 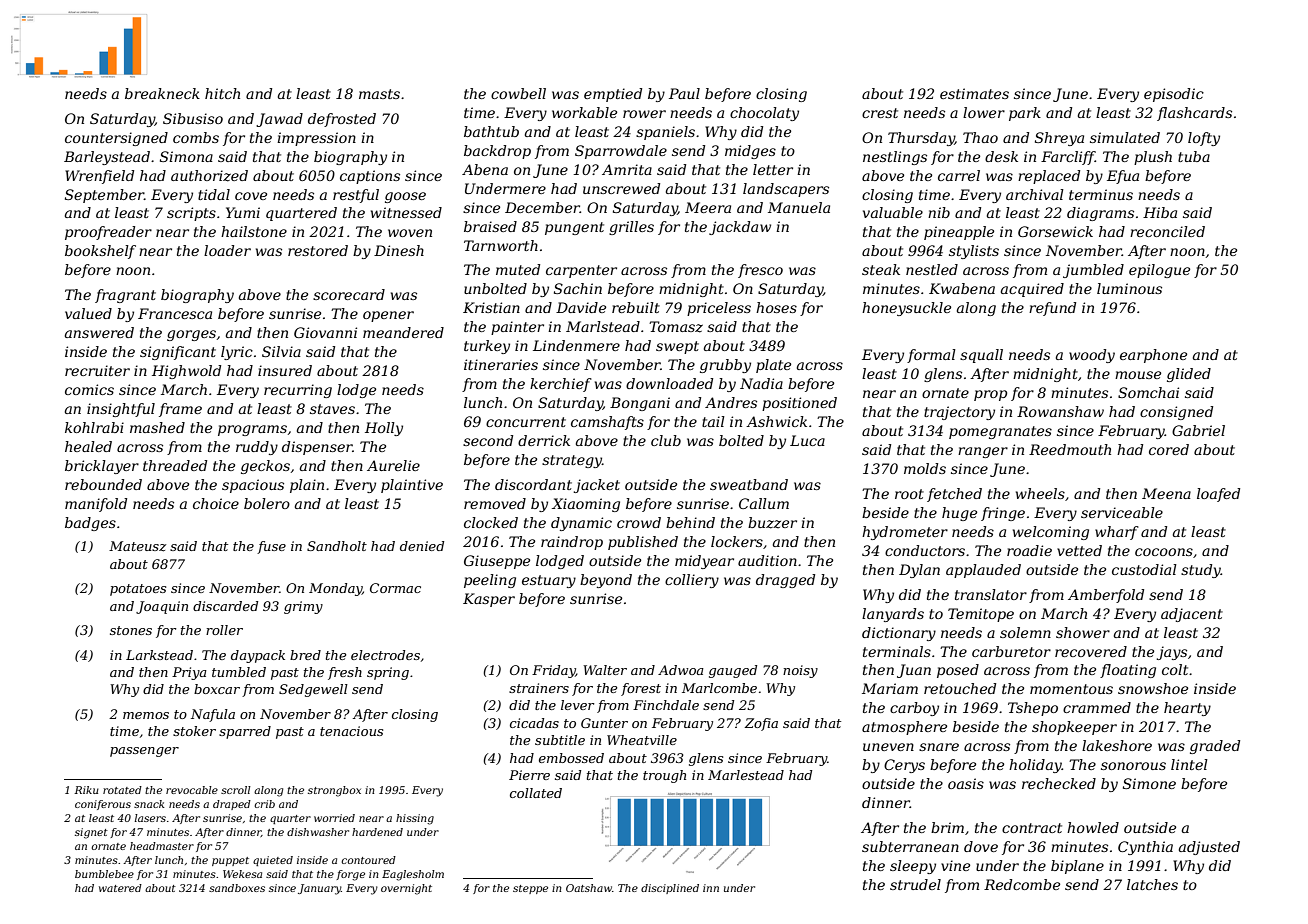 I want to click on estimates, so click(x=974, y=93).
